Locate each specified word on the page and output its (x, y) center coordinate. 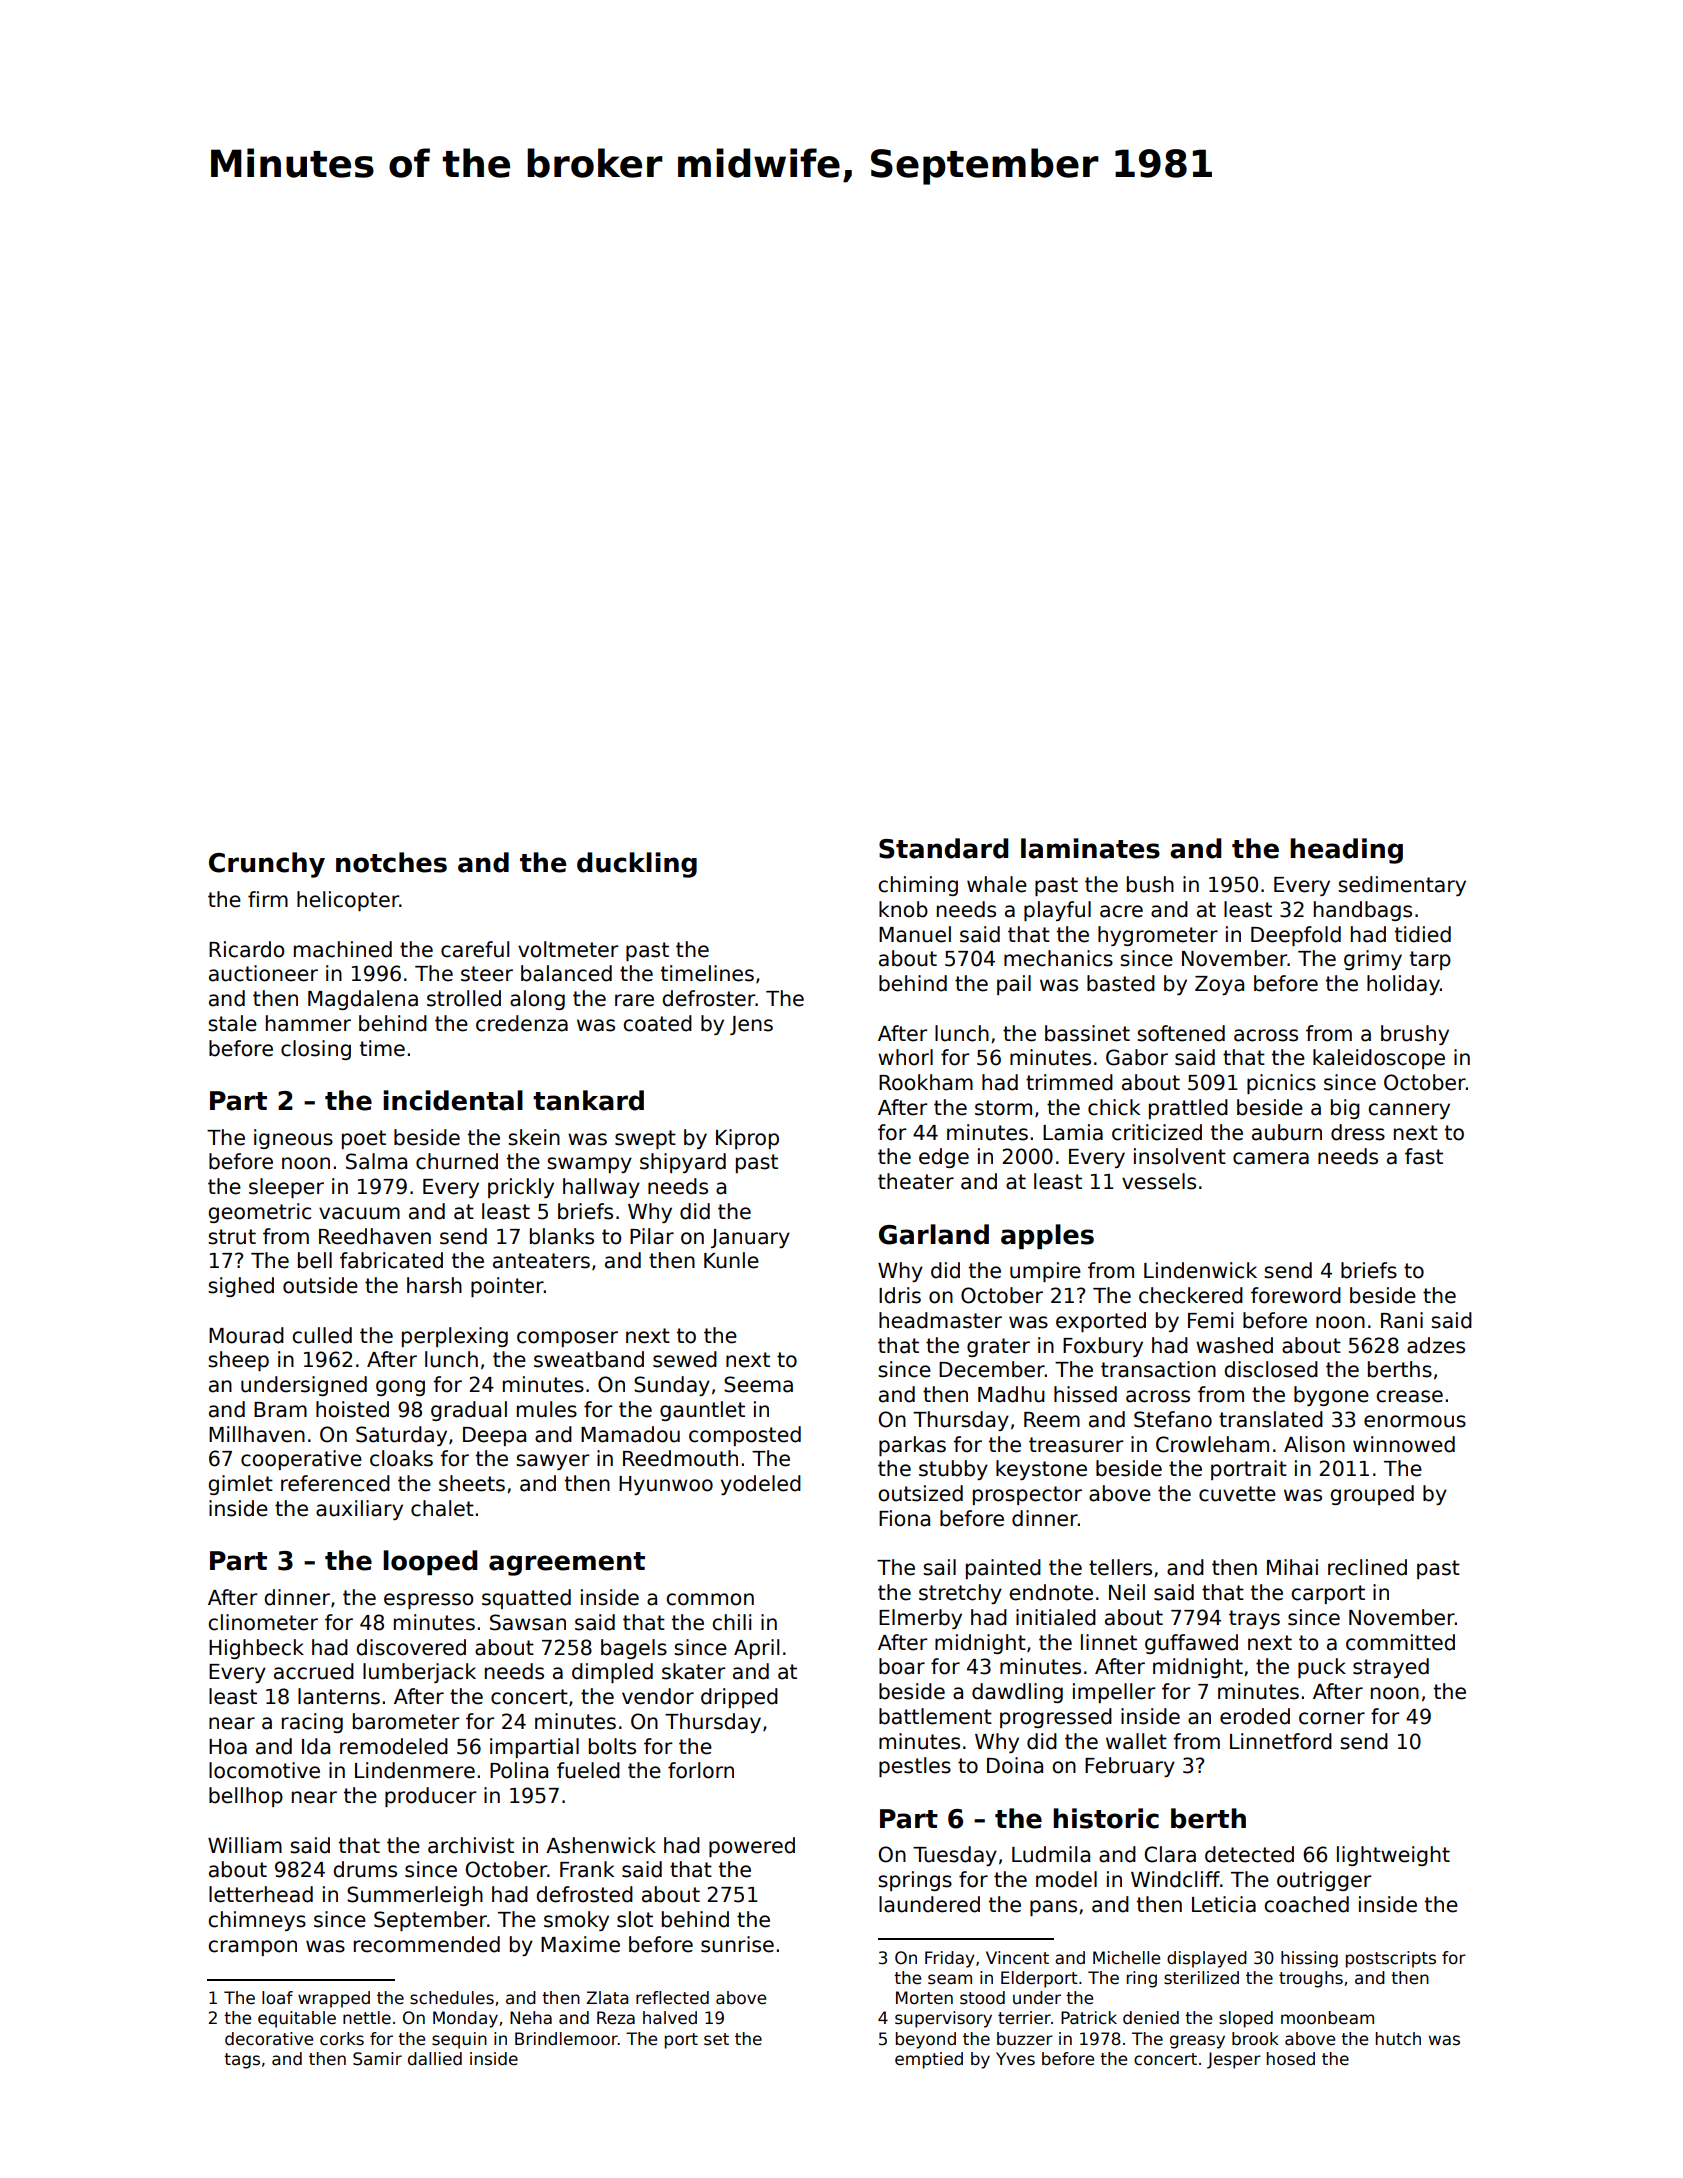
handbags (1363, 911)
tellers (1120, 1567)
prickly (521, 1188)
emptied (929, 2060)
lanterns (339, 1696)
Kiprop (747, 1139)
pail (1014, 985)
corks (342, 2039)
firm (268, 899)
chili (731, 1622)
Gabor (1137, 1057)
